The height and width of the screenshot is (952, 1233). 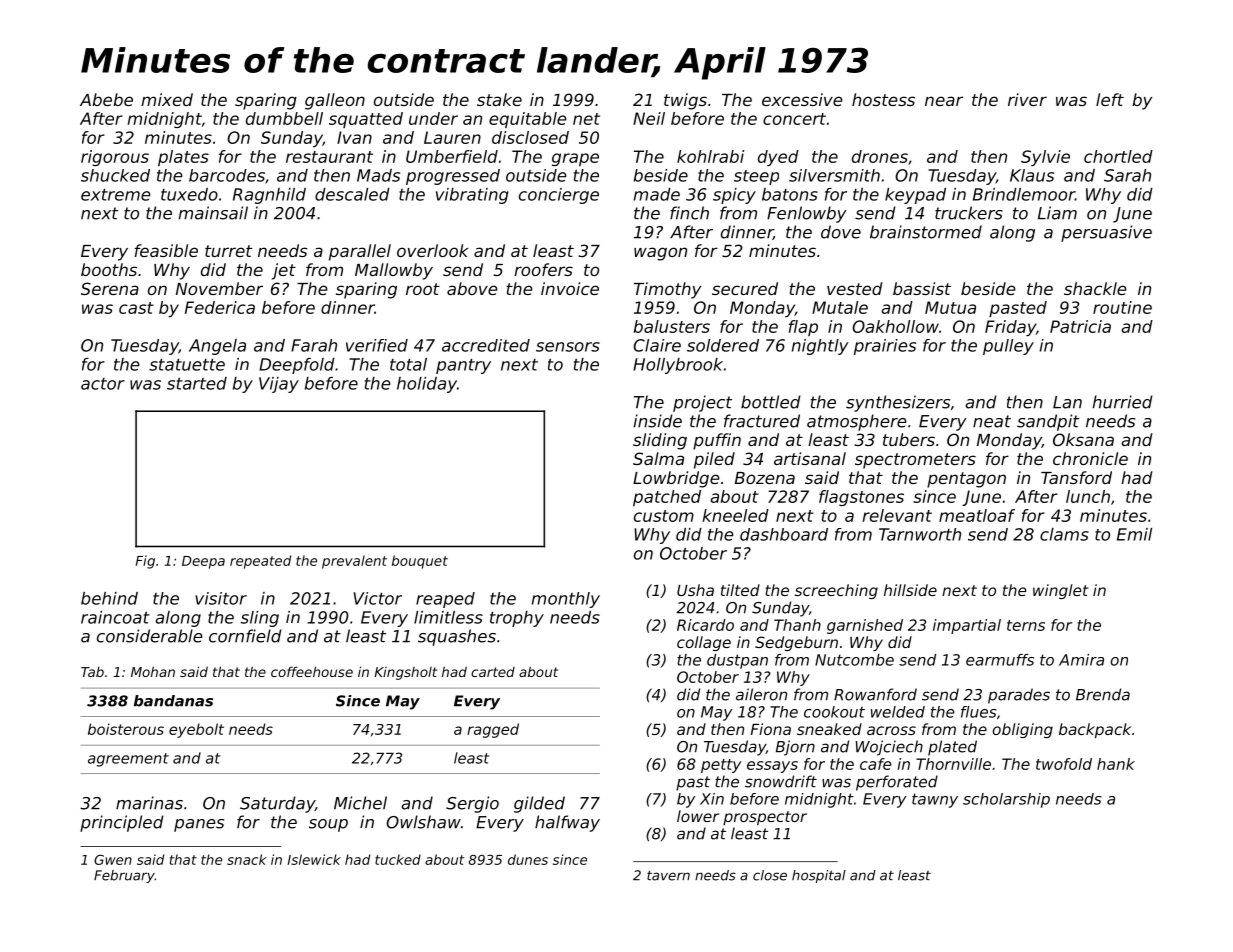 What do you see at coordinates (260, 562) in the screenshot?
I see `repeated` at bounding box center [260, 562].
